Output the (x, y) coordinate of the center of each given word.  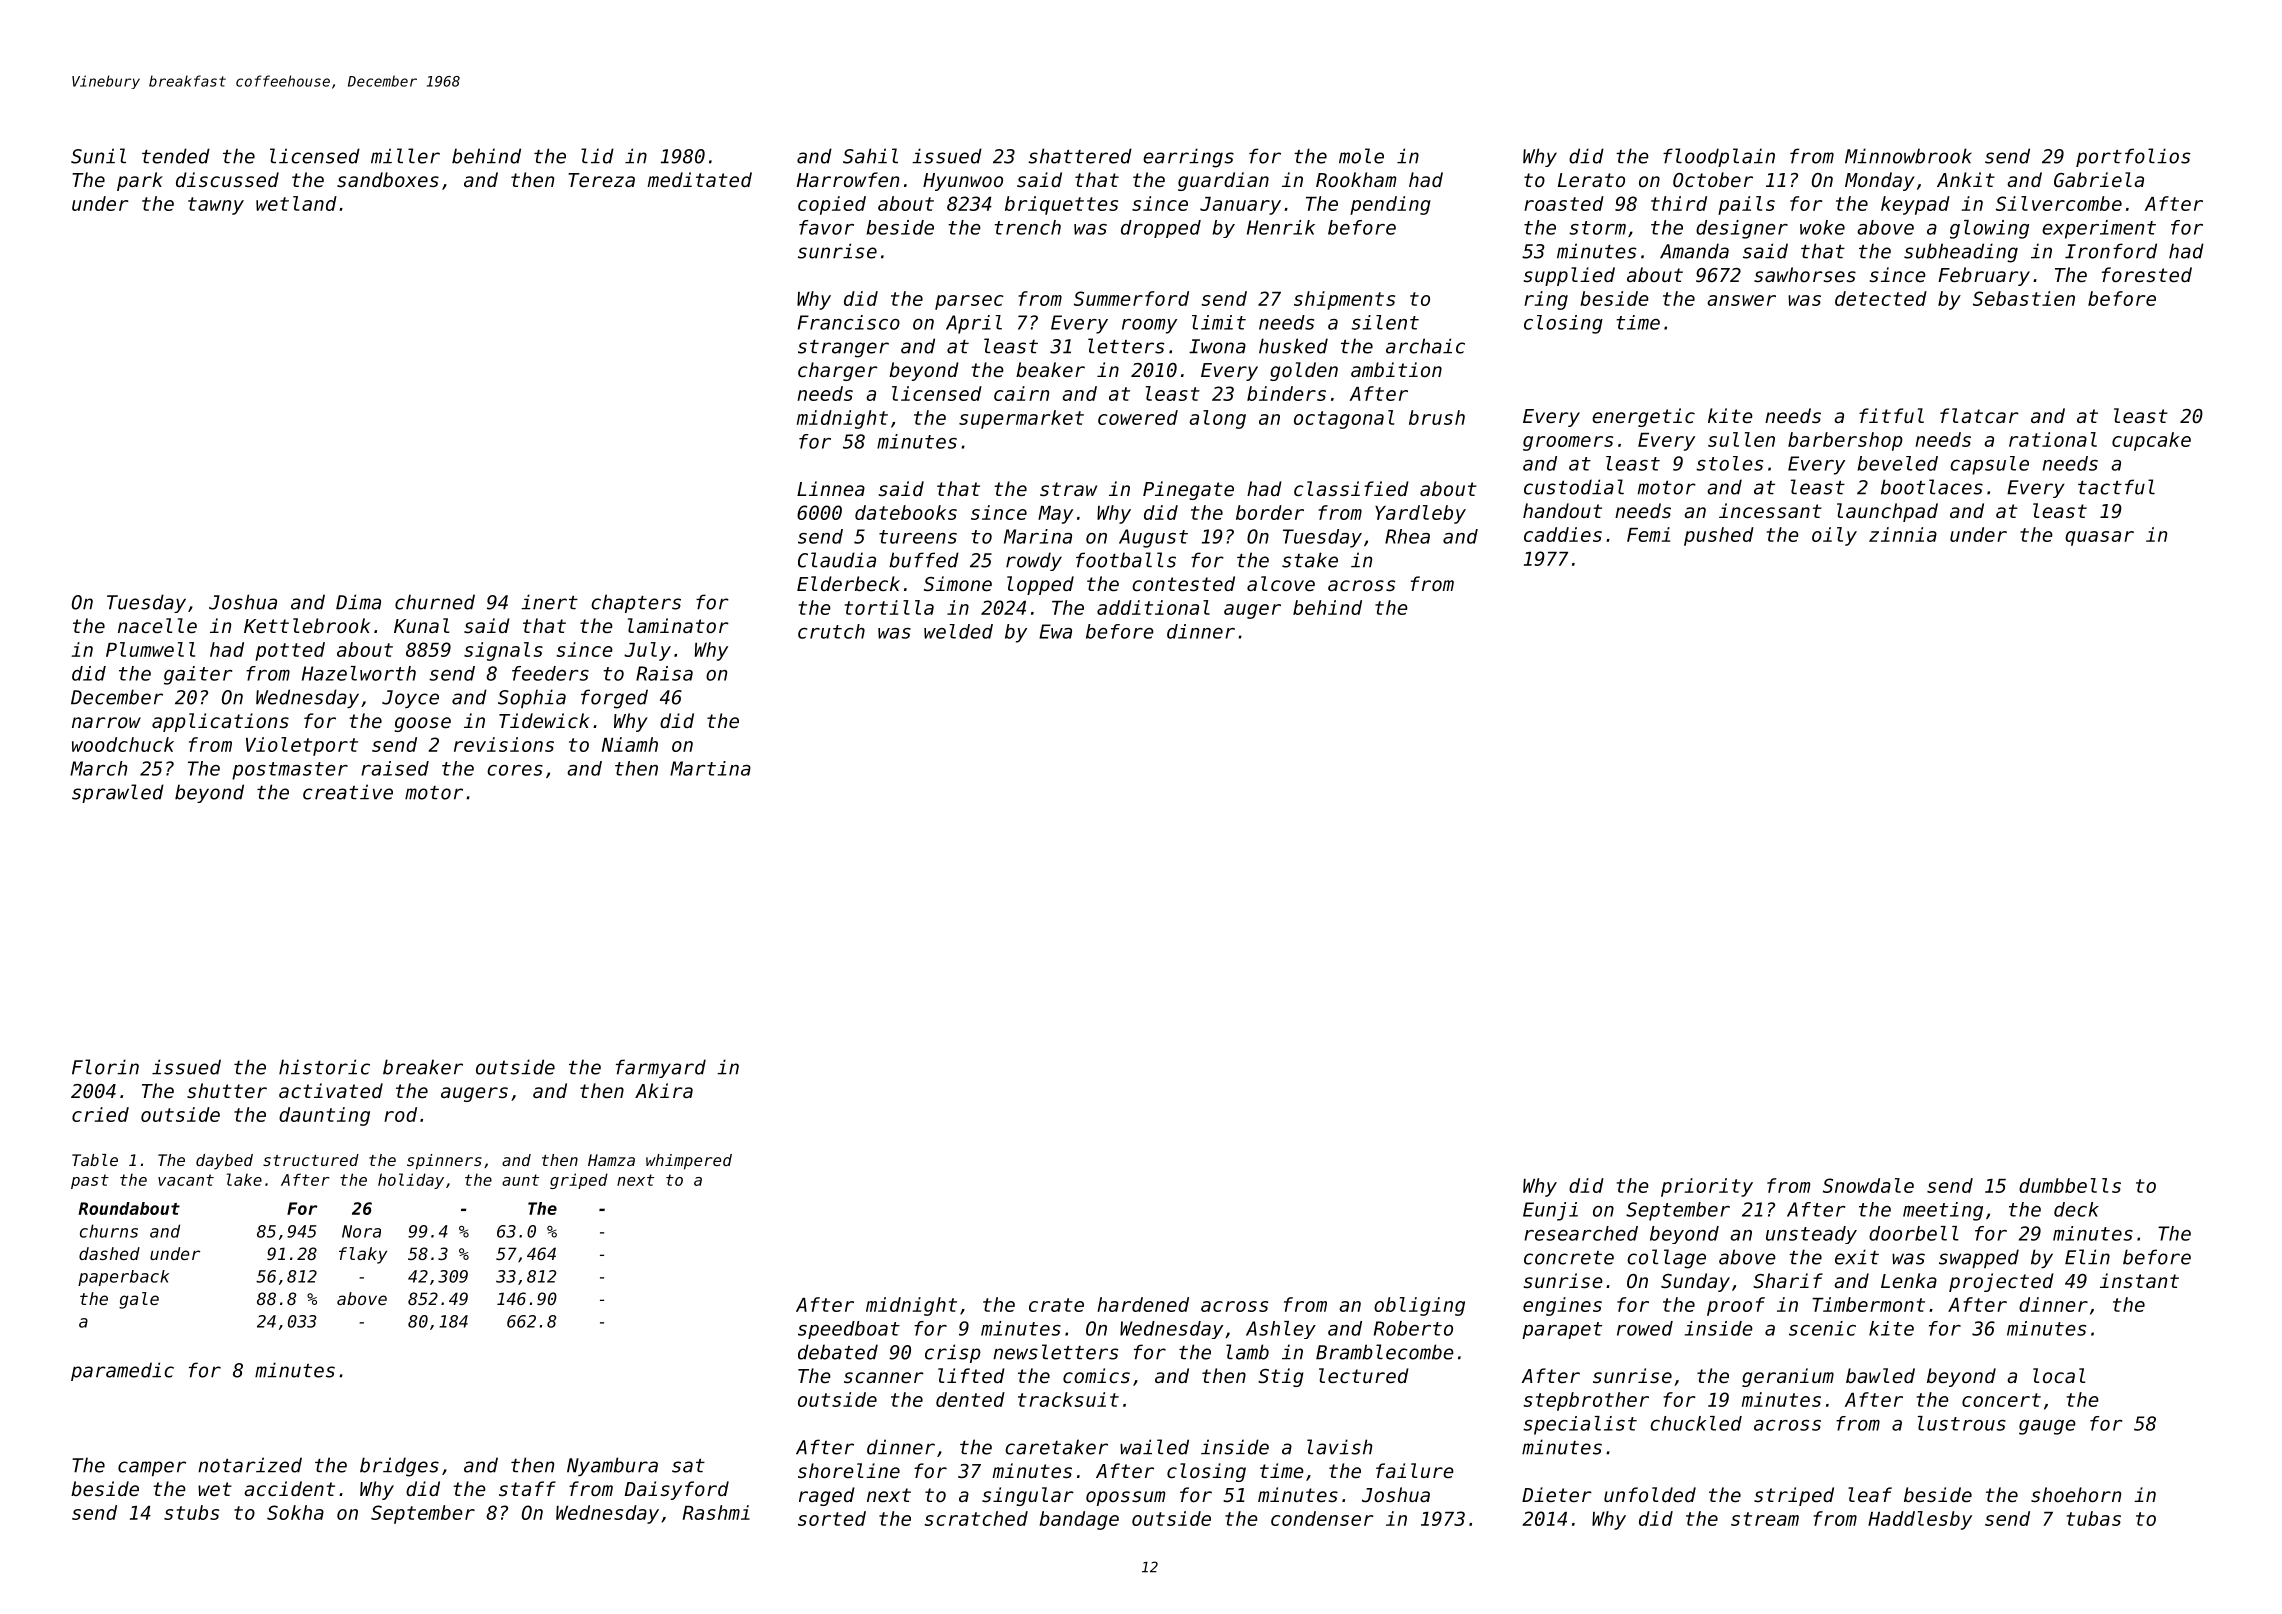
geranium (1788, 1377)
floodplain (1719, 157)
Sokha (295, 1512)
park (140, 181)
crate (1056, 1305)
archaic (1425, 346)
